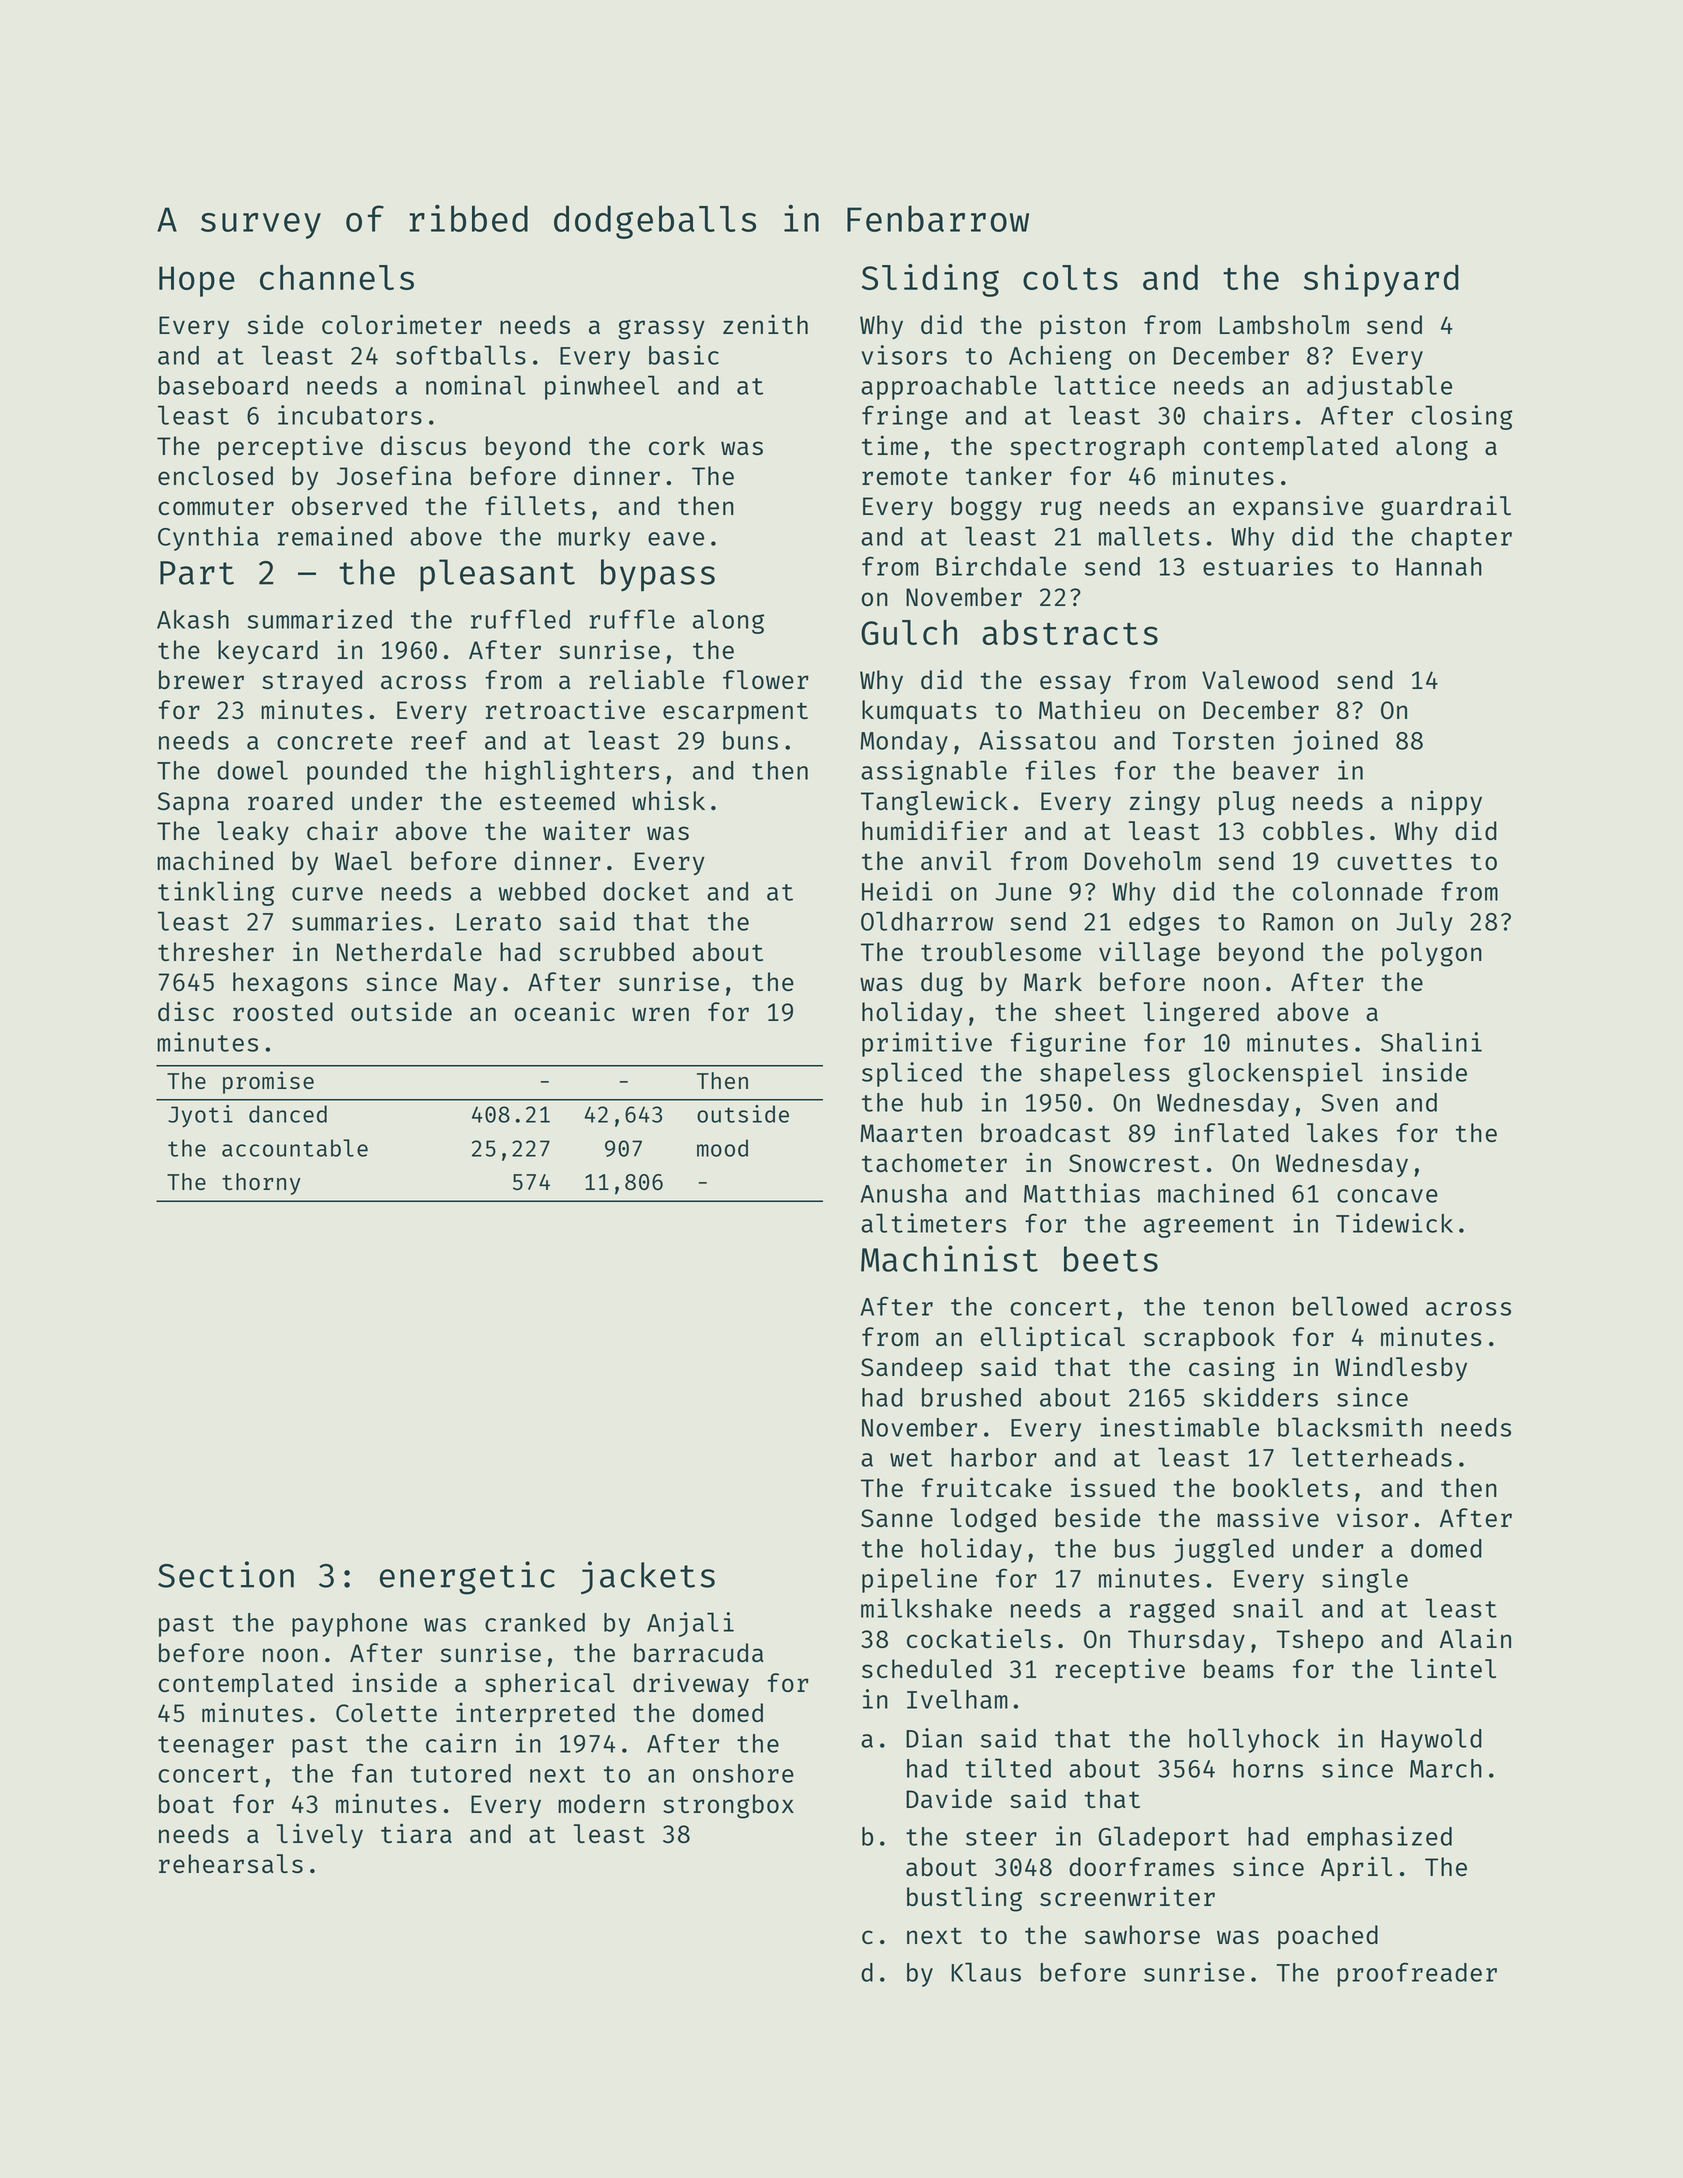 This screenshot has height=2178, width=1683. Describe the element at coordinates (1001, 951) in the screenshot. I see `troublesome` at that location.
